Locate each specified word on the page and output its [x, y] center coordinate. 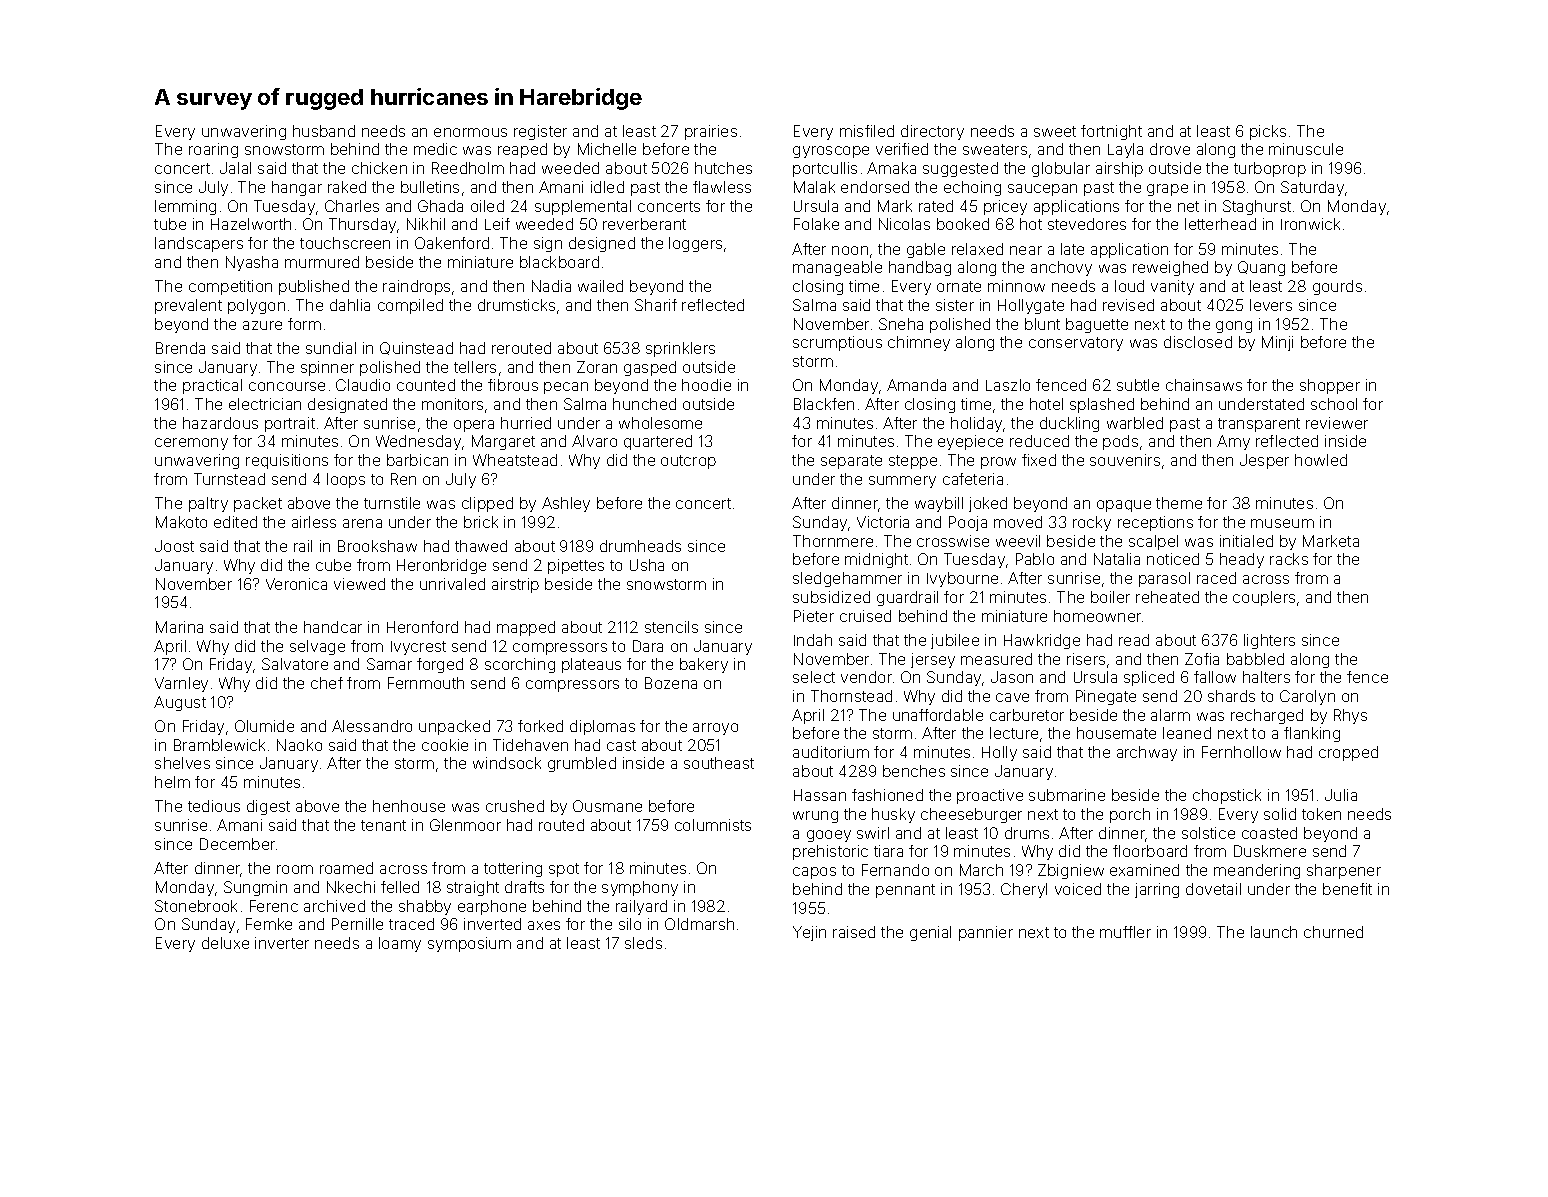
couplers [1264, 598]
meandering [1257, 871]
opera [474, 426]
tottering [513, 869]
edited [235, 522]
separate [851, 462]
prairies [711, 132]
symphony [640, 888]
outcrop [688, 462]
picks [1268, 132]
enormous [470, 132]
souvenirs [1125, 460]
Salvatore [295, 664]
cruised [865, 616]
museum [1282, 523]
